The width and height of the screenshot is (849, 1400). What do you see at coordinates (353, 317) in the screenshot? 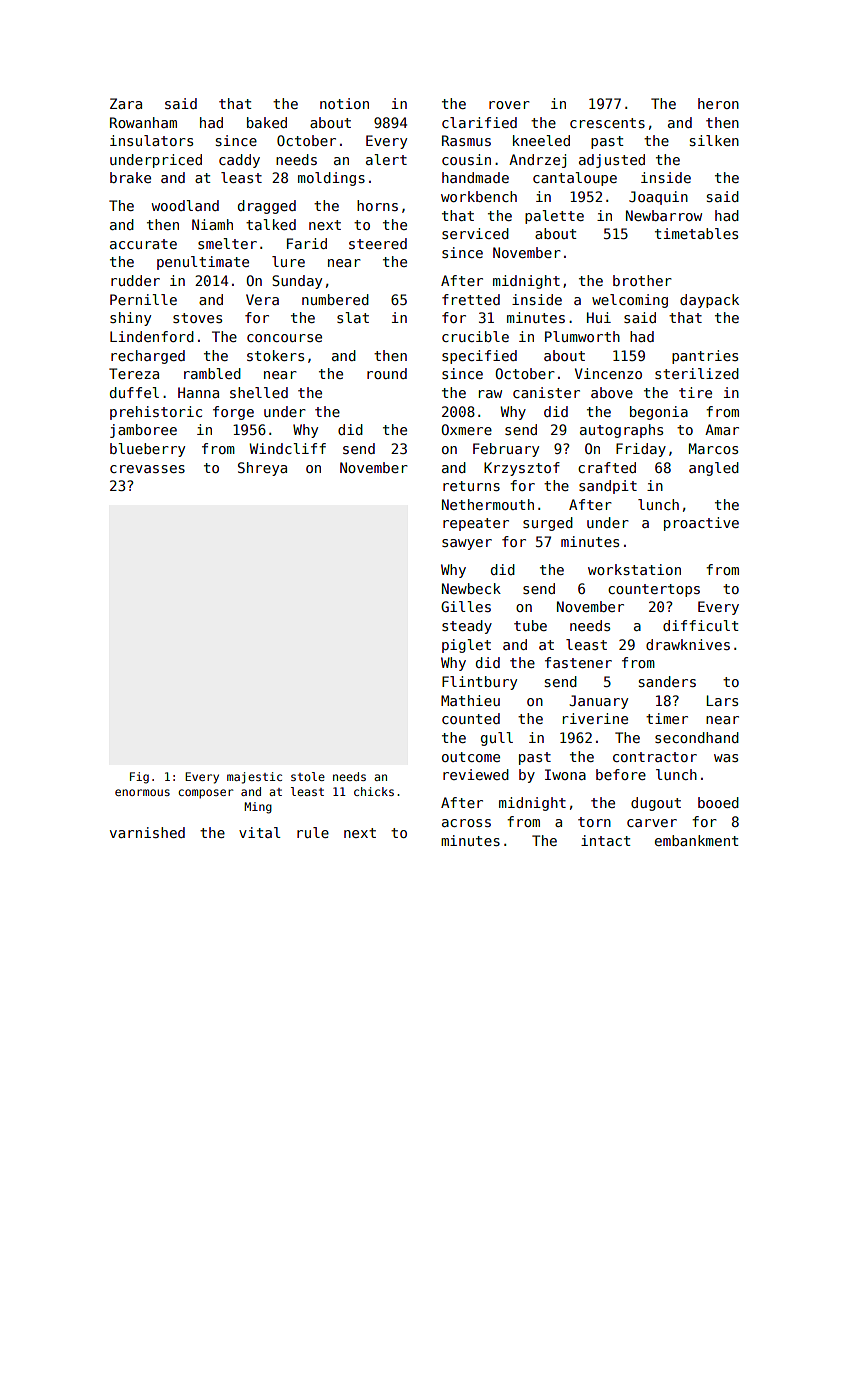
I see `slat` at bounding box center [353, 317].
